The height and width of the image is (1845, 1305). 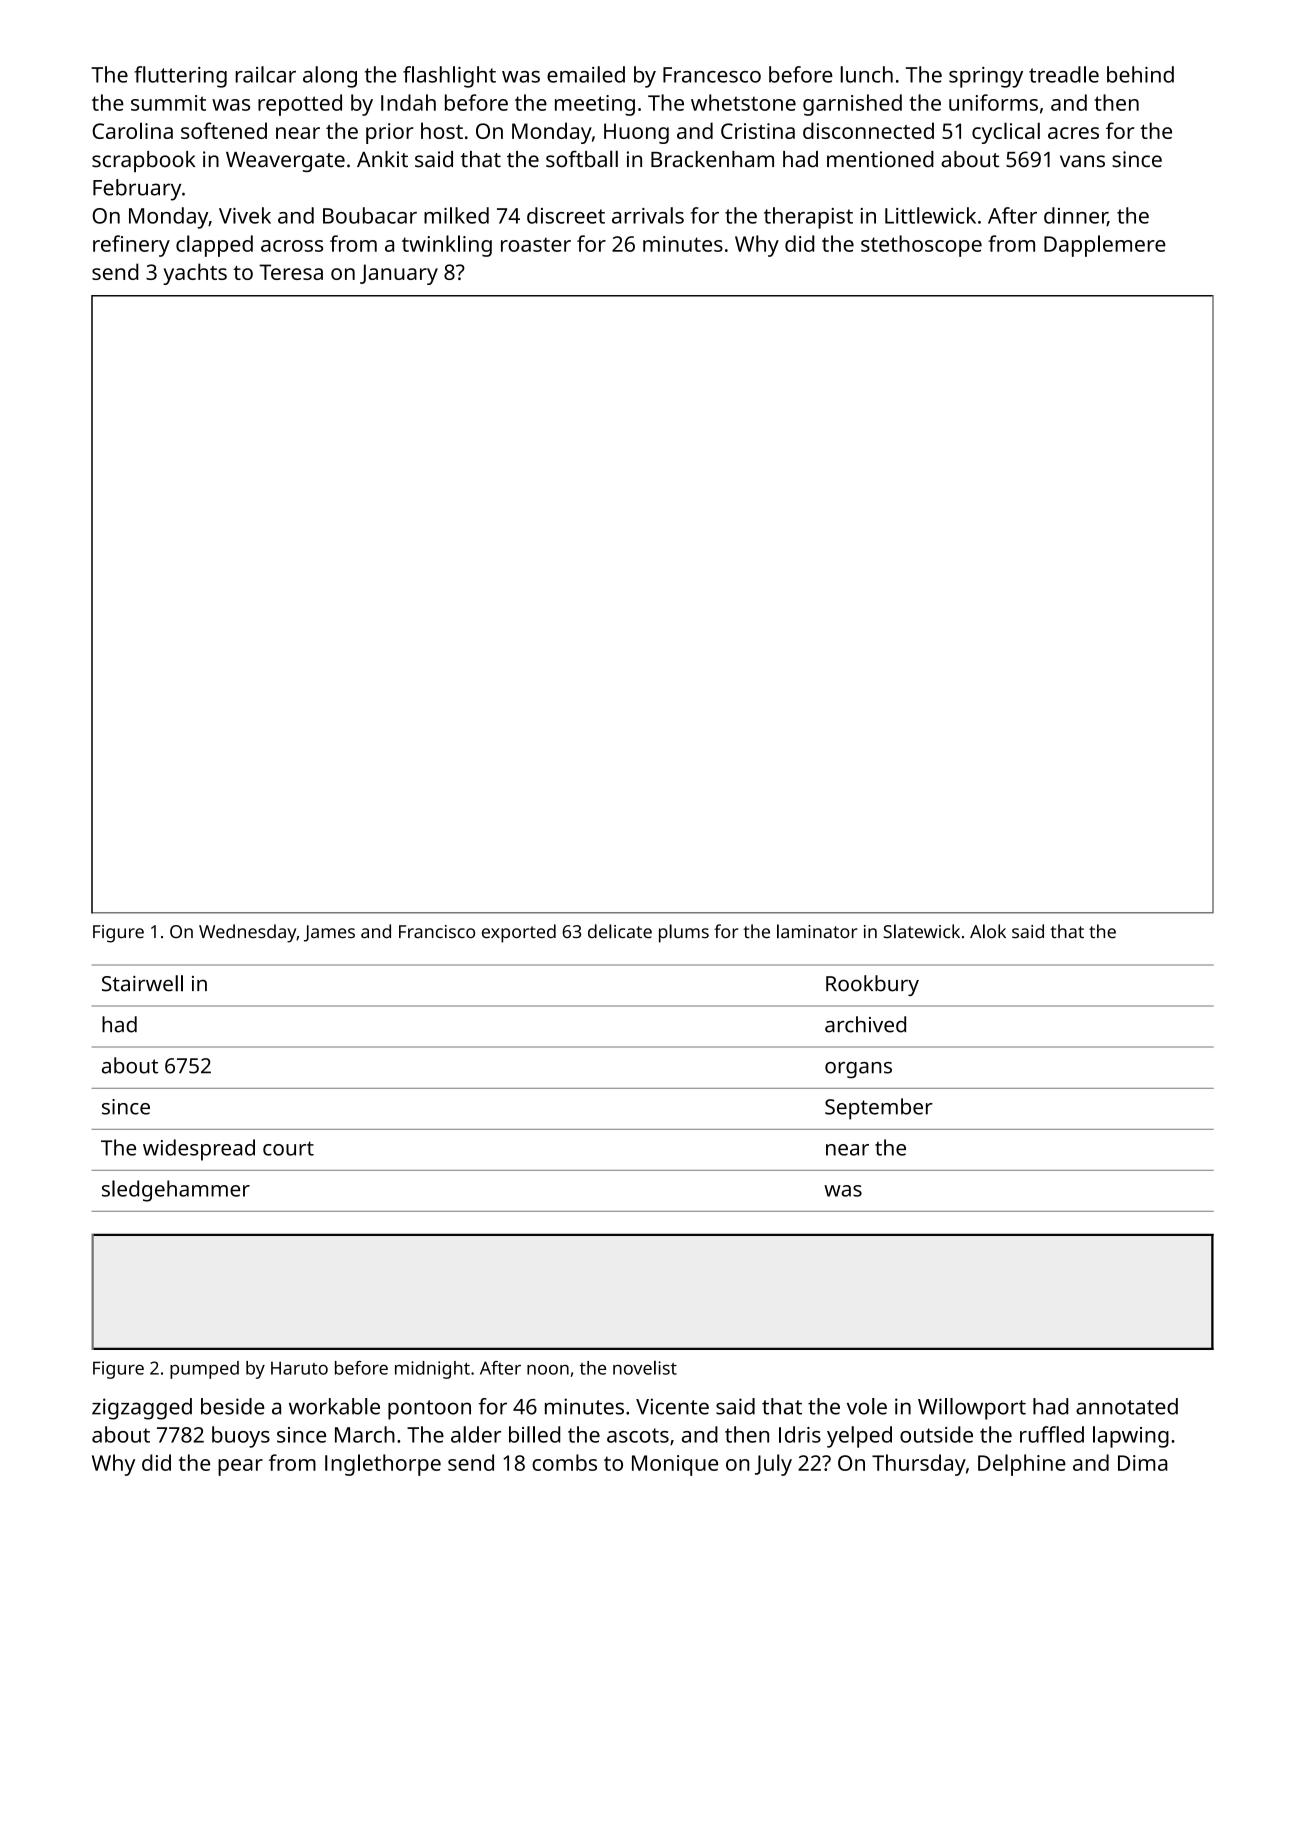 What do you see at coordinates (712, 159) in the image?
I see `Brackenham` at bounding box center [712, 159].
